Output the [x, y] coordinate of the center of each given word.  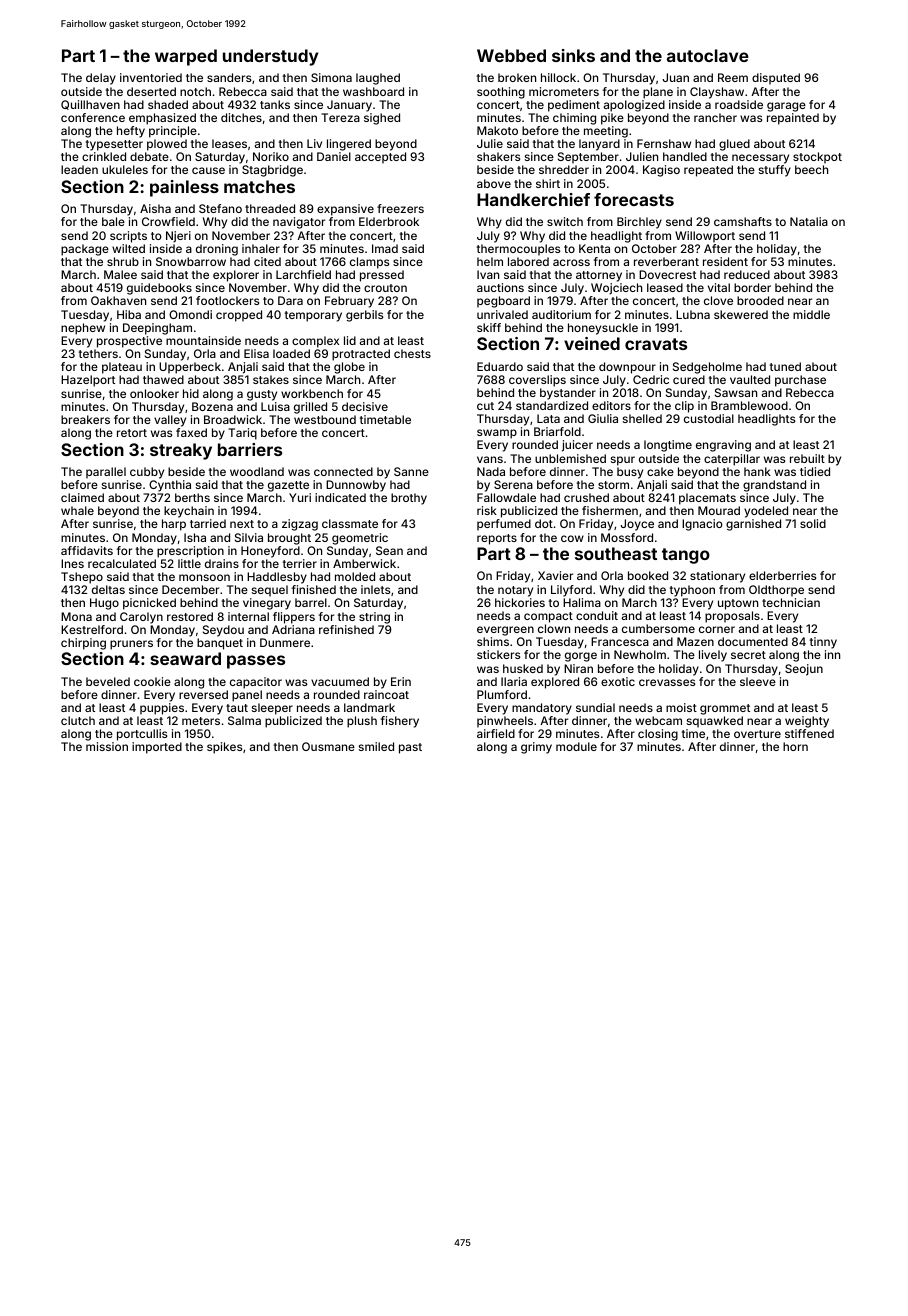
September [588, 158]
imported [157, 748]
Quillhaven [90, 105]
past [410, 748]
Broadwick [233, 419]
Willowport [705, 237]
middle [811, 314]
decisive [365, 406]
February [349, 302]
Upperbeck [190, 368]
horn [795, 746]
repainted [793, 119]
